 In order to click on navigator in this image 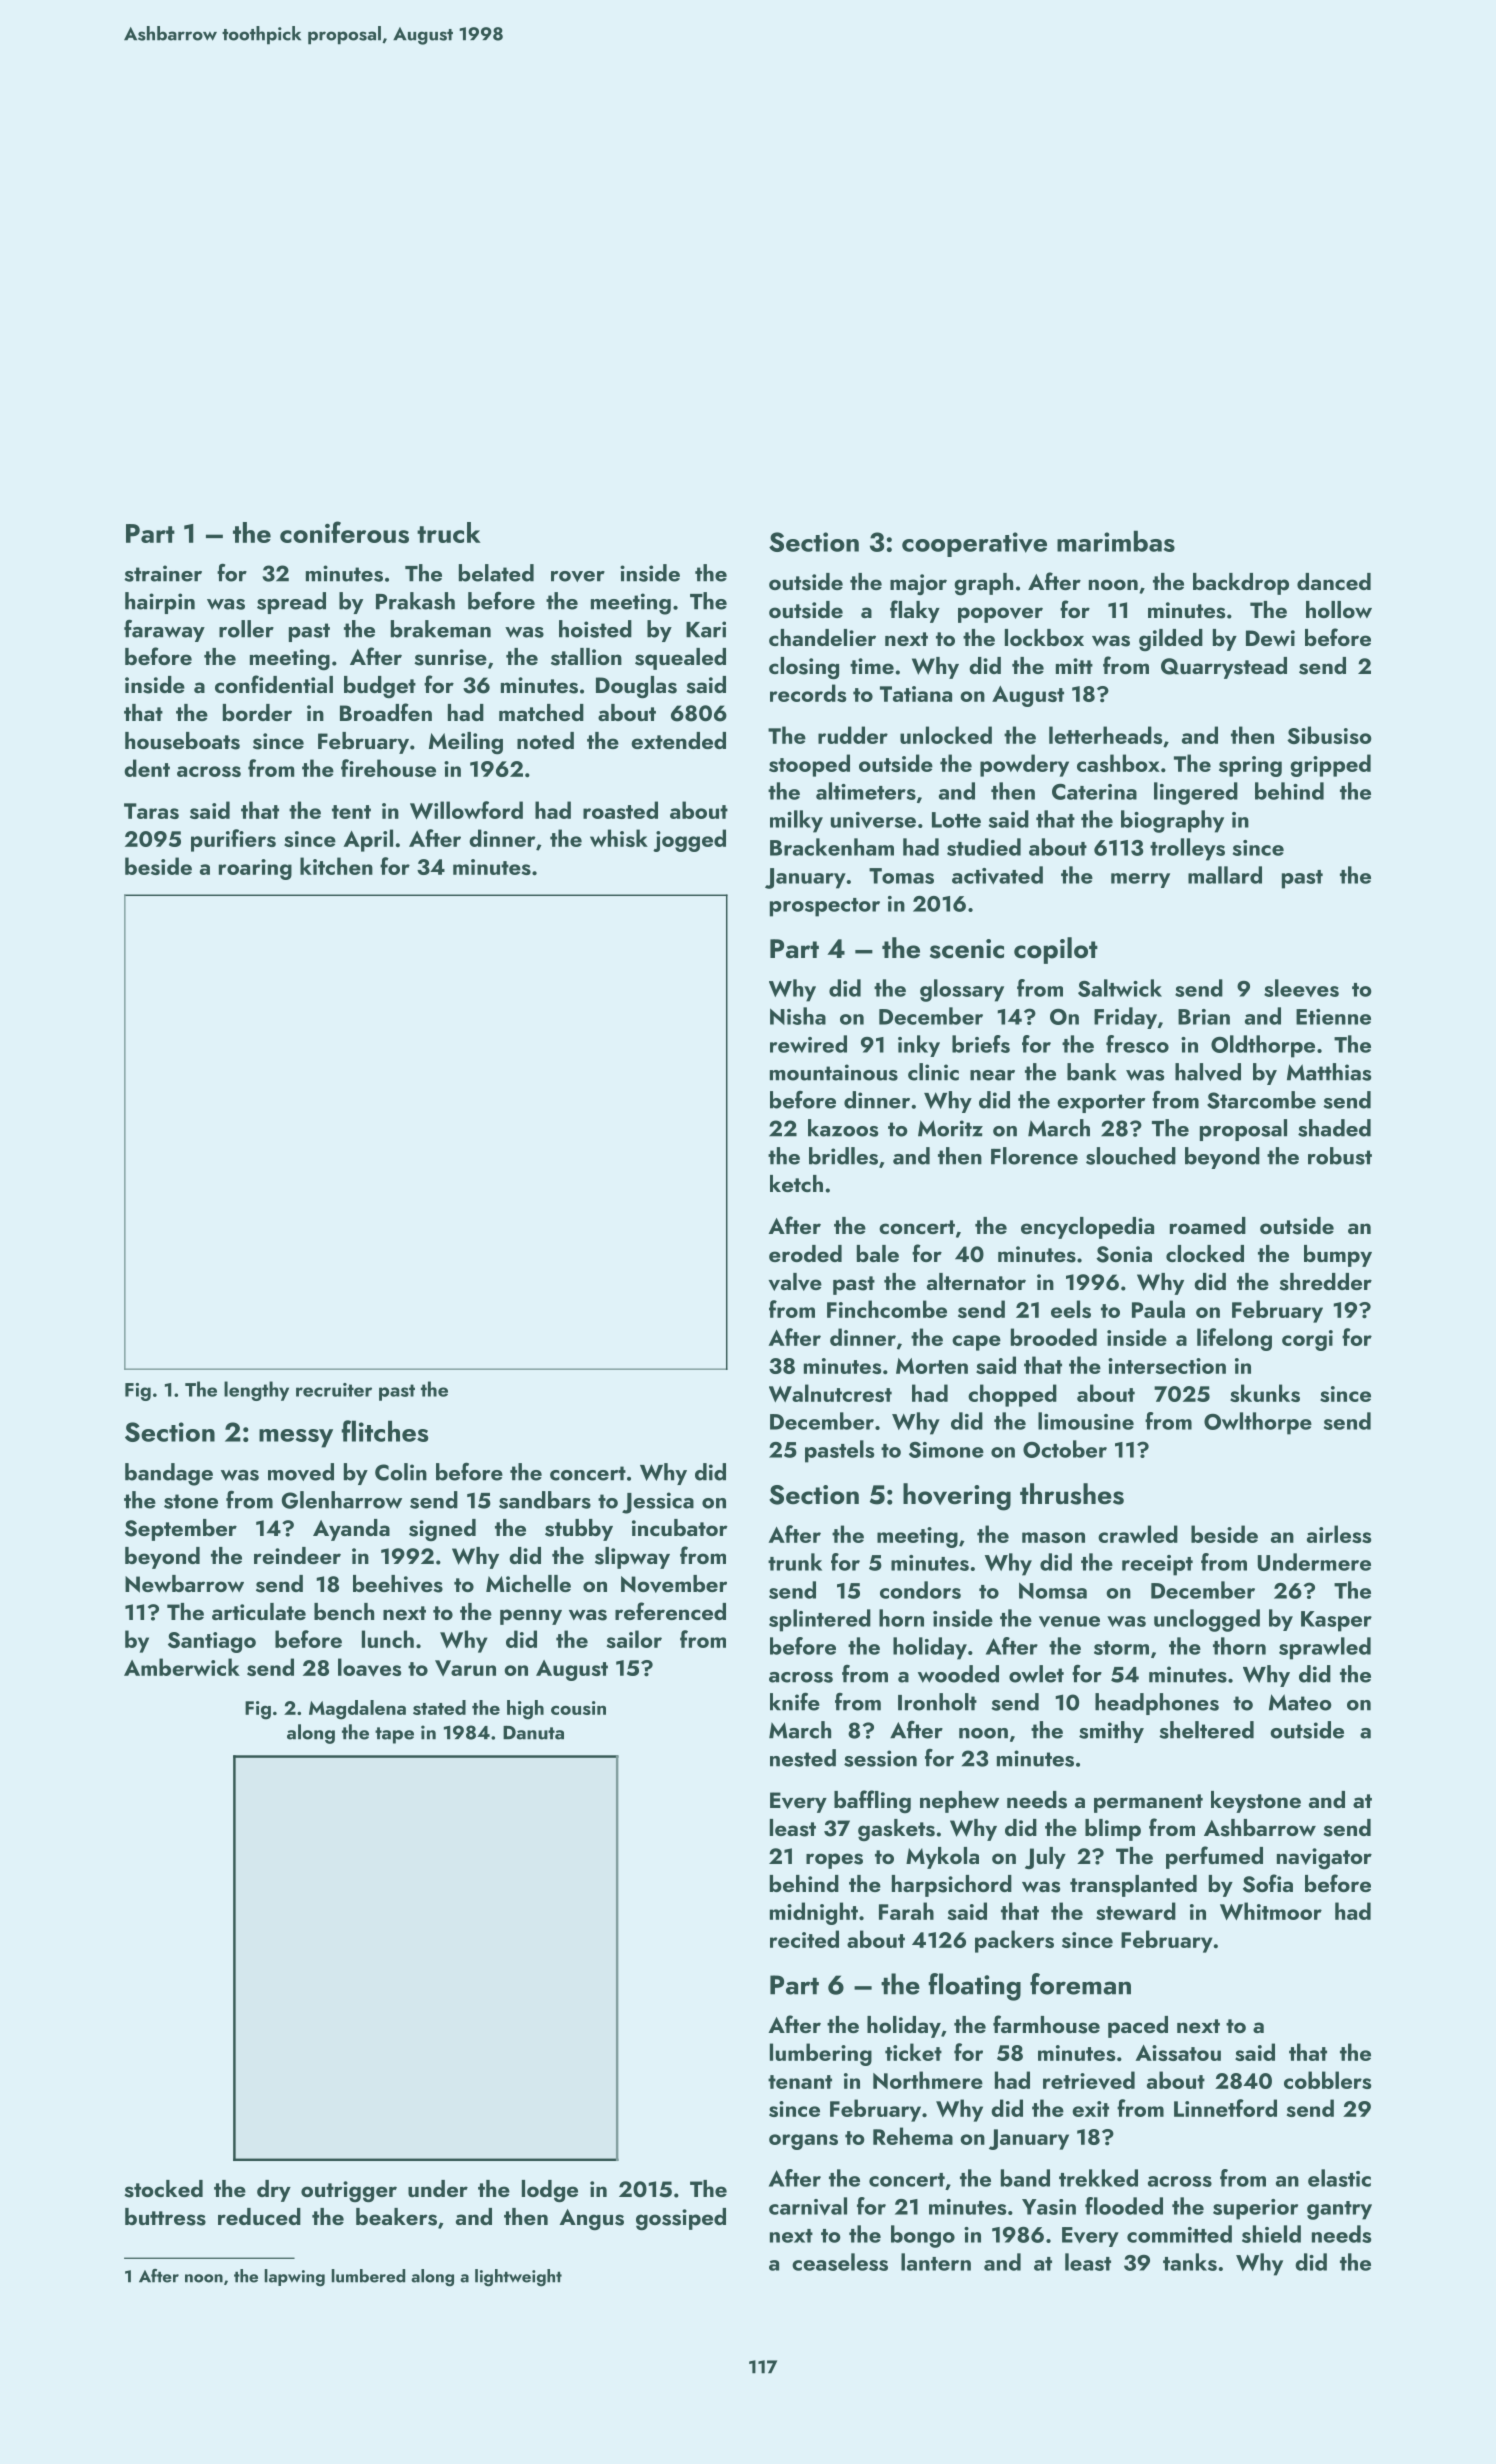, I will do `click(1324, 1859)`.
